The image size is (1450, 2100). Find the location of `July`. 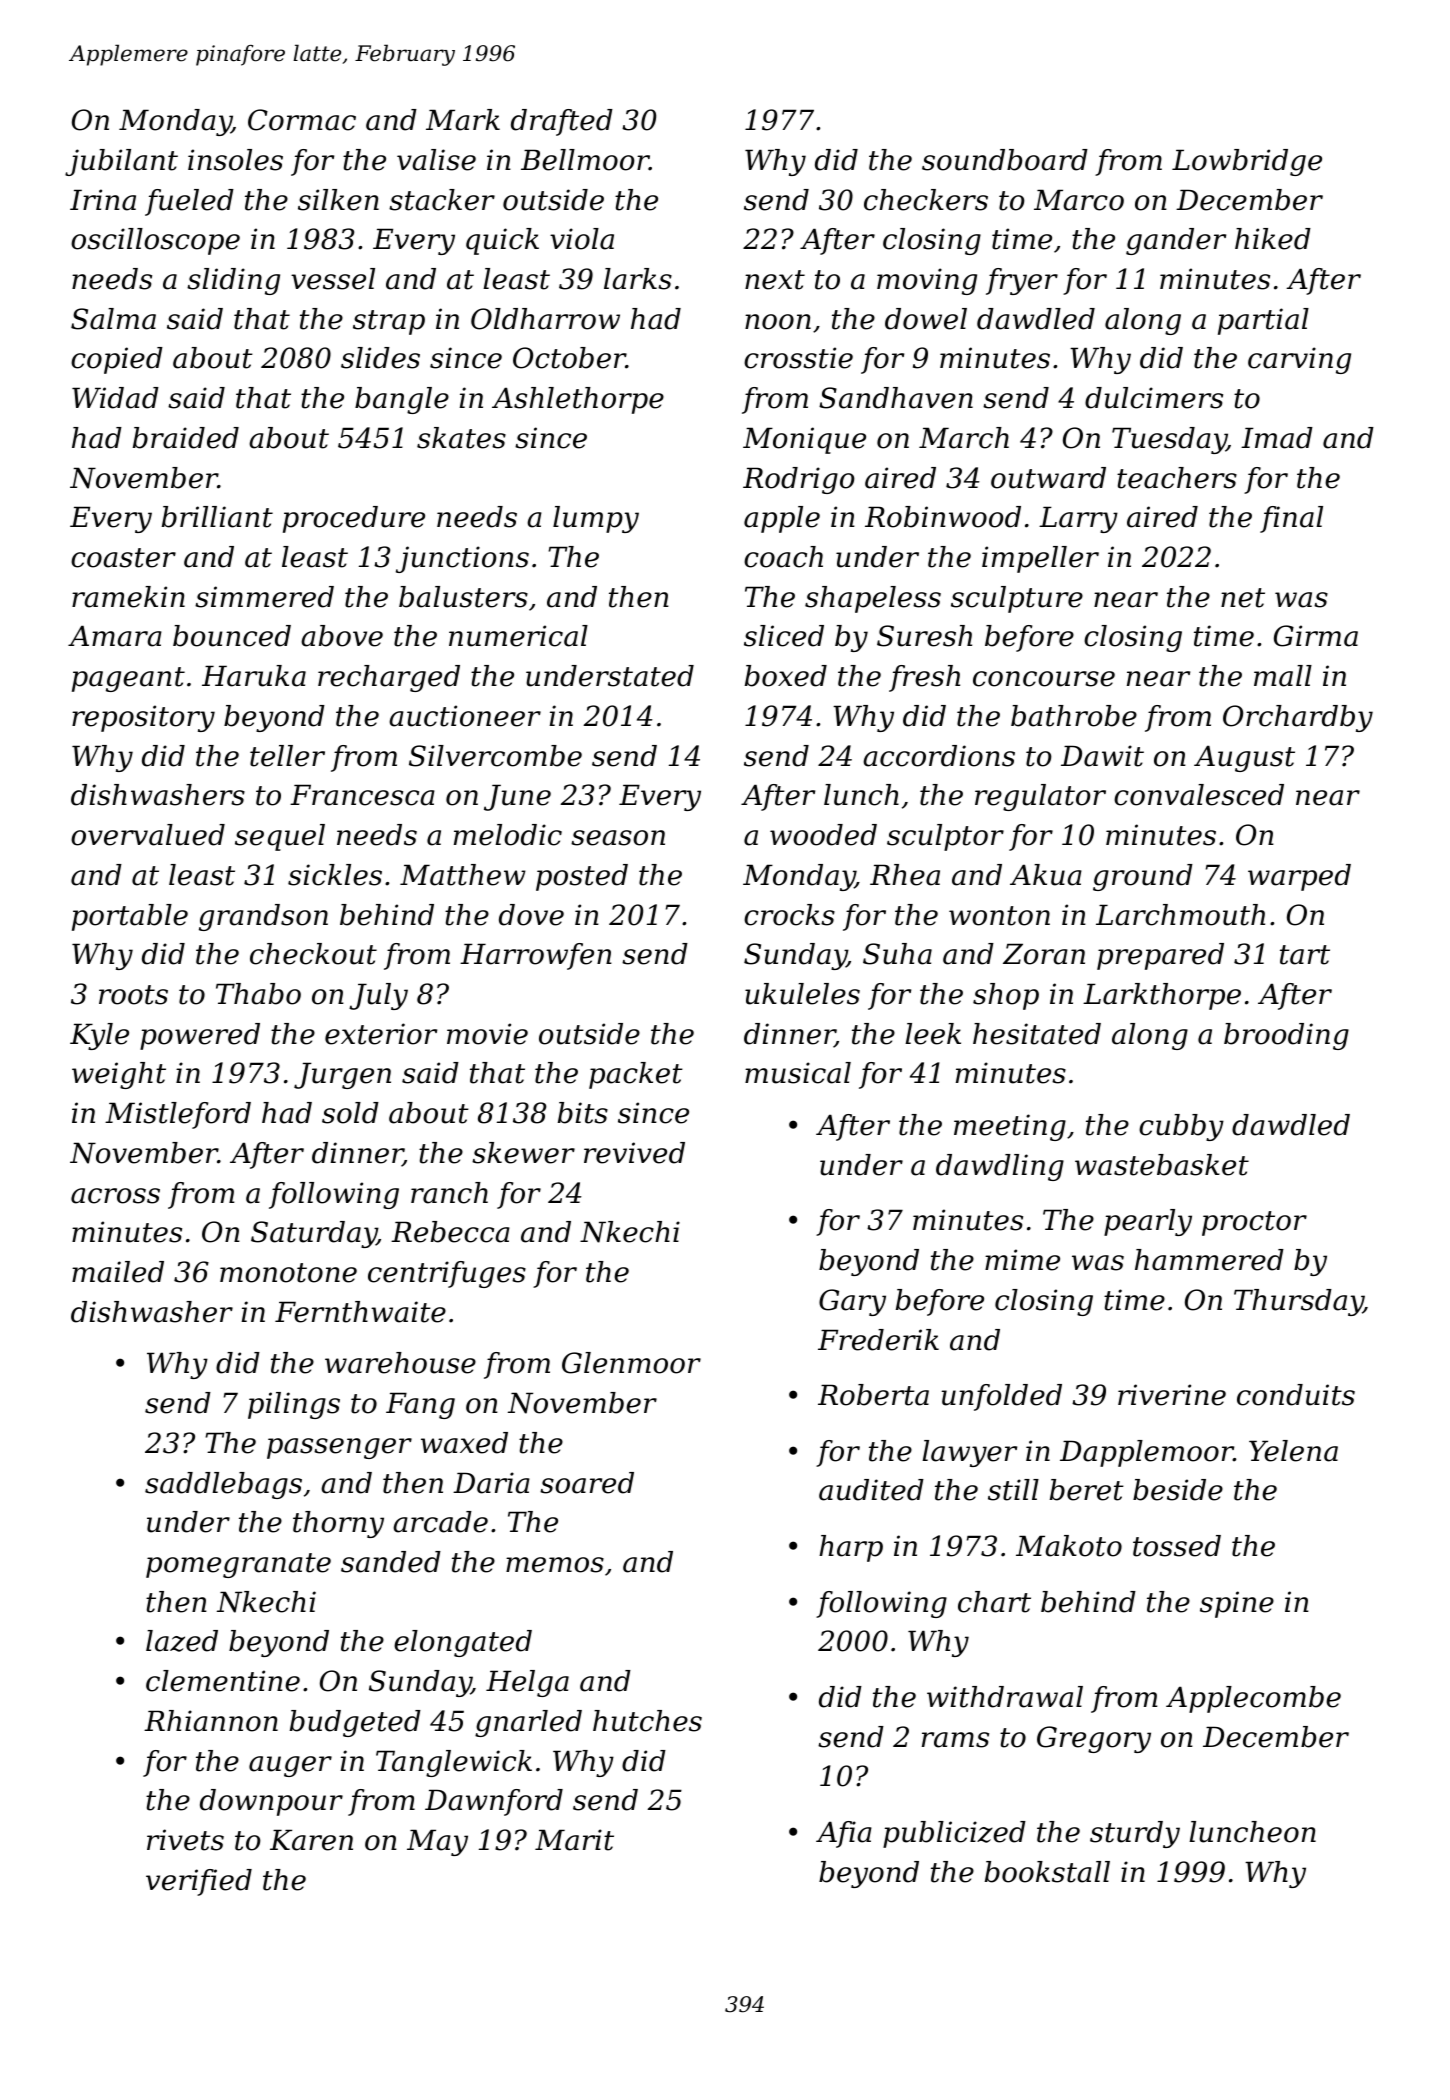

July is located at coordinates (378, 996).
